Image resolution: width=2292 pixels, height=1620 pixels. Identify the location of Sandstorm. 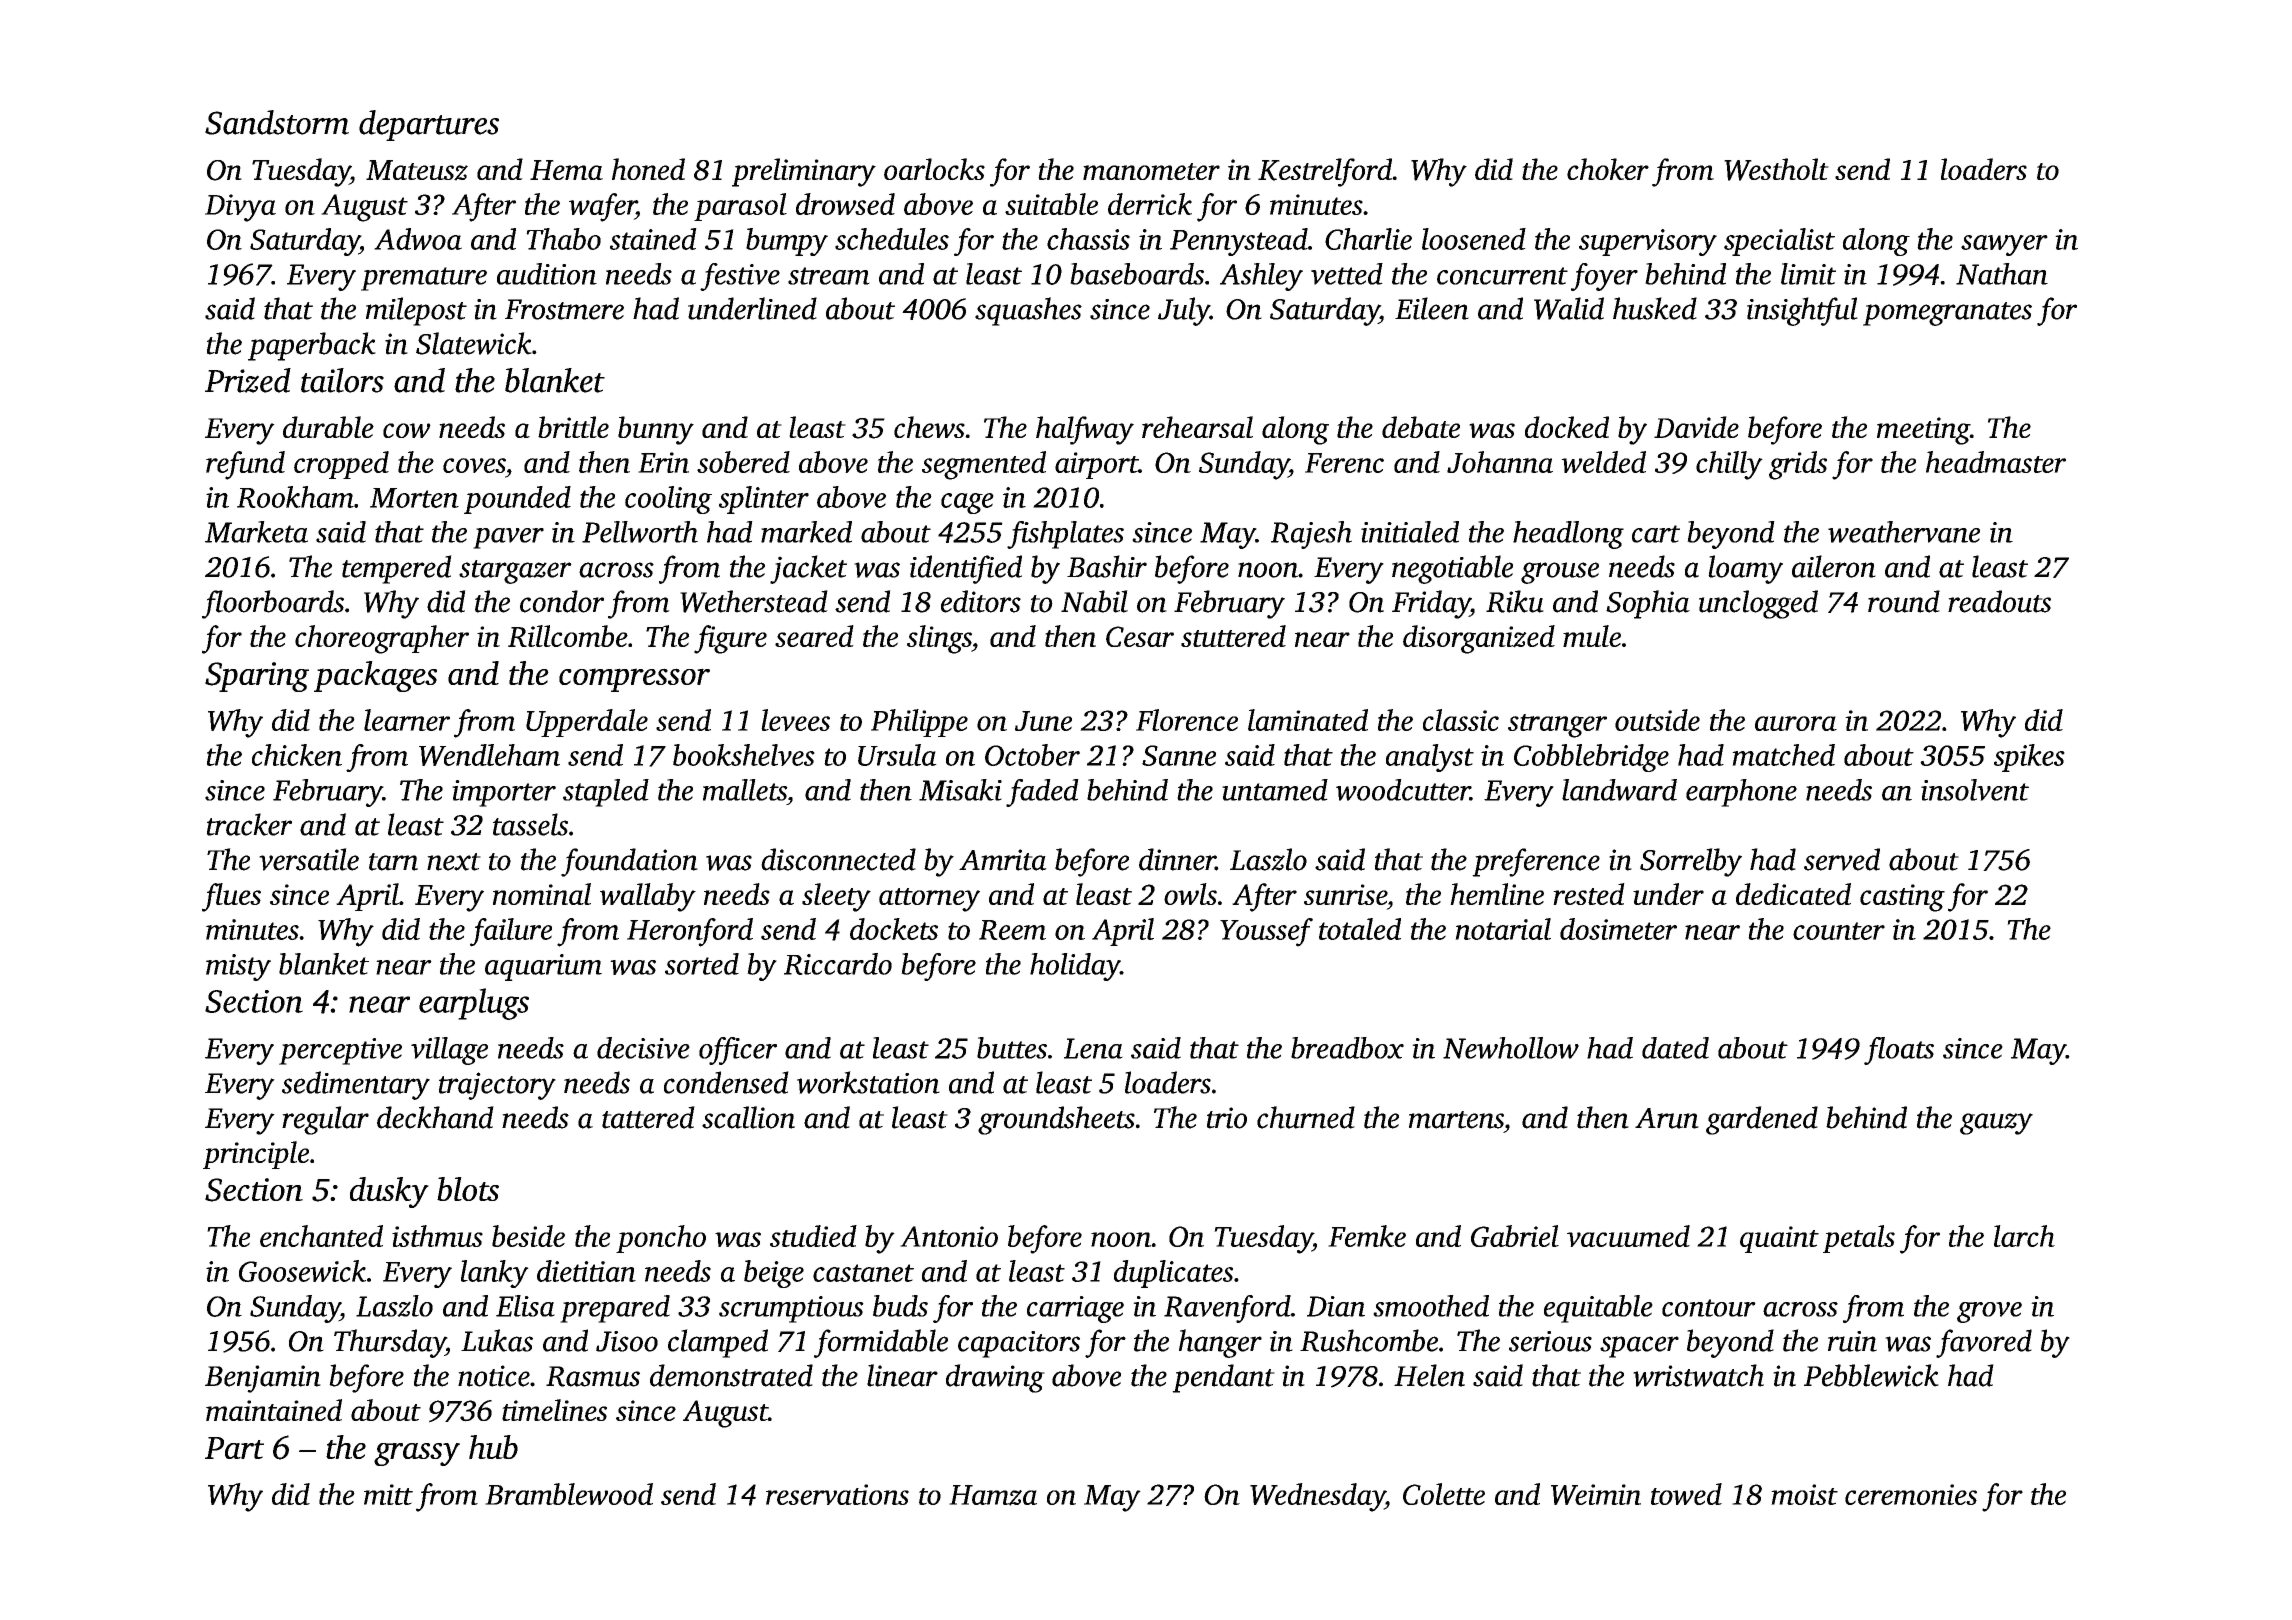
(277, 122).
